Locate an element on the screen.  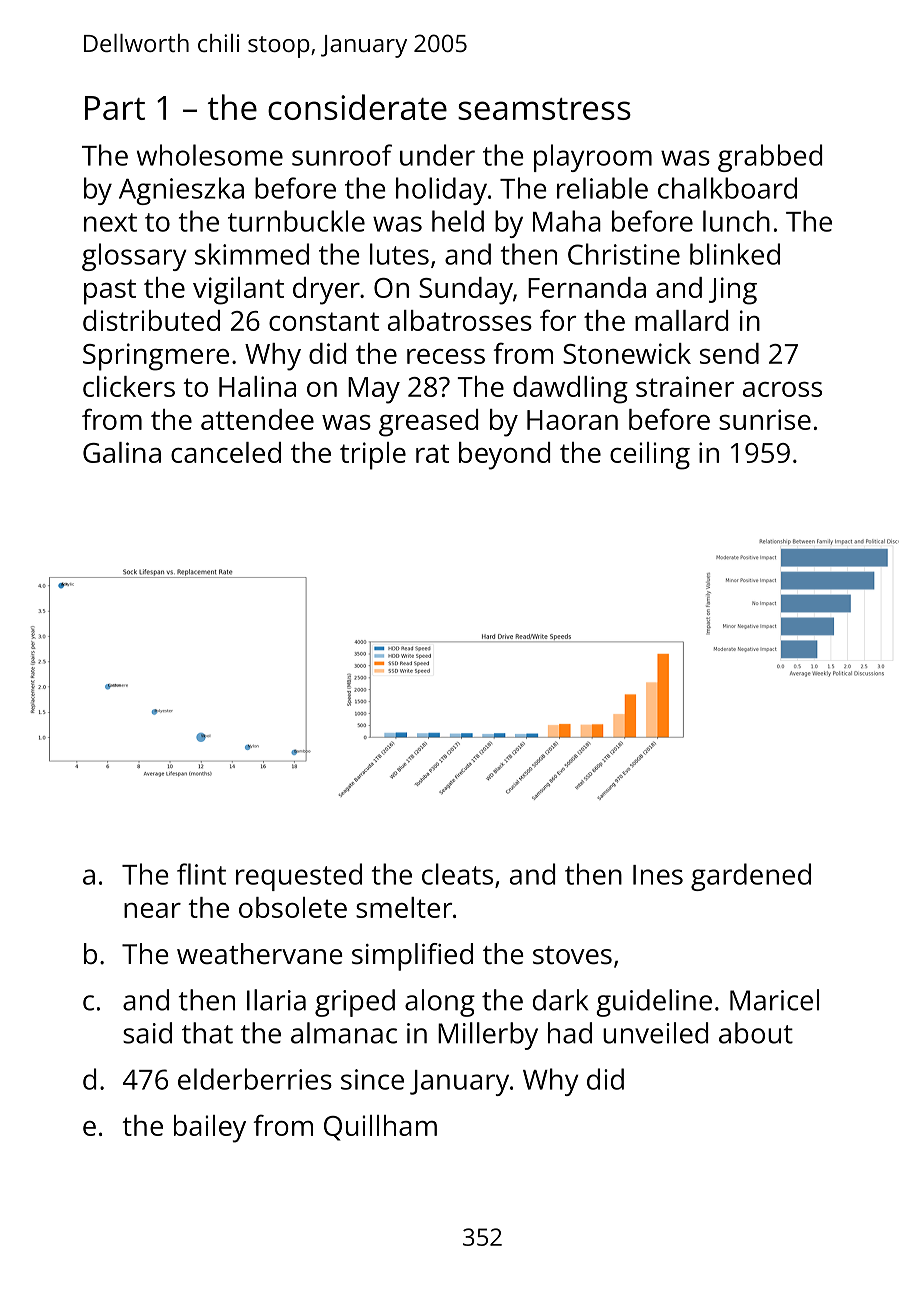
Quillham is located at coordinates (380, 1128).
